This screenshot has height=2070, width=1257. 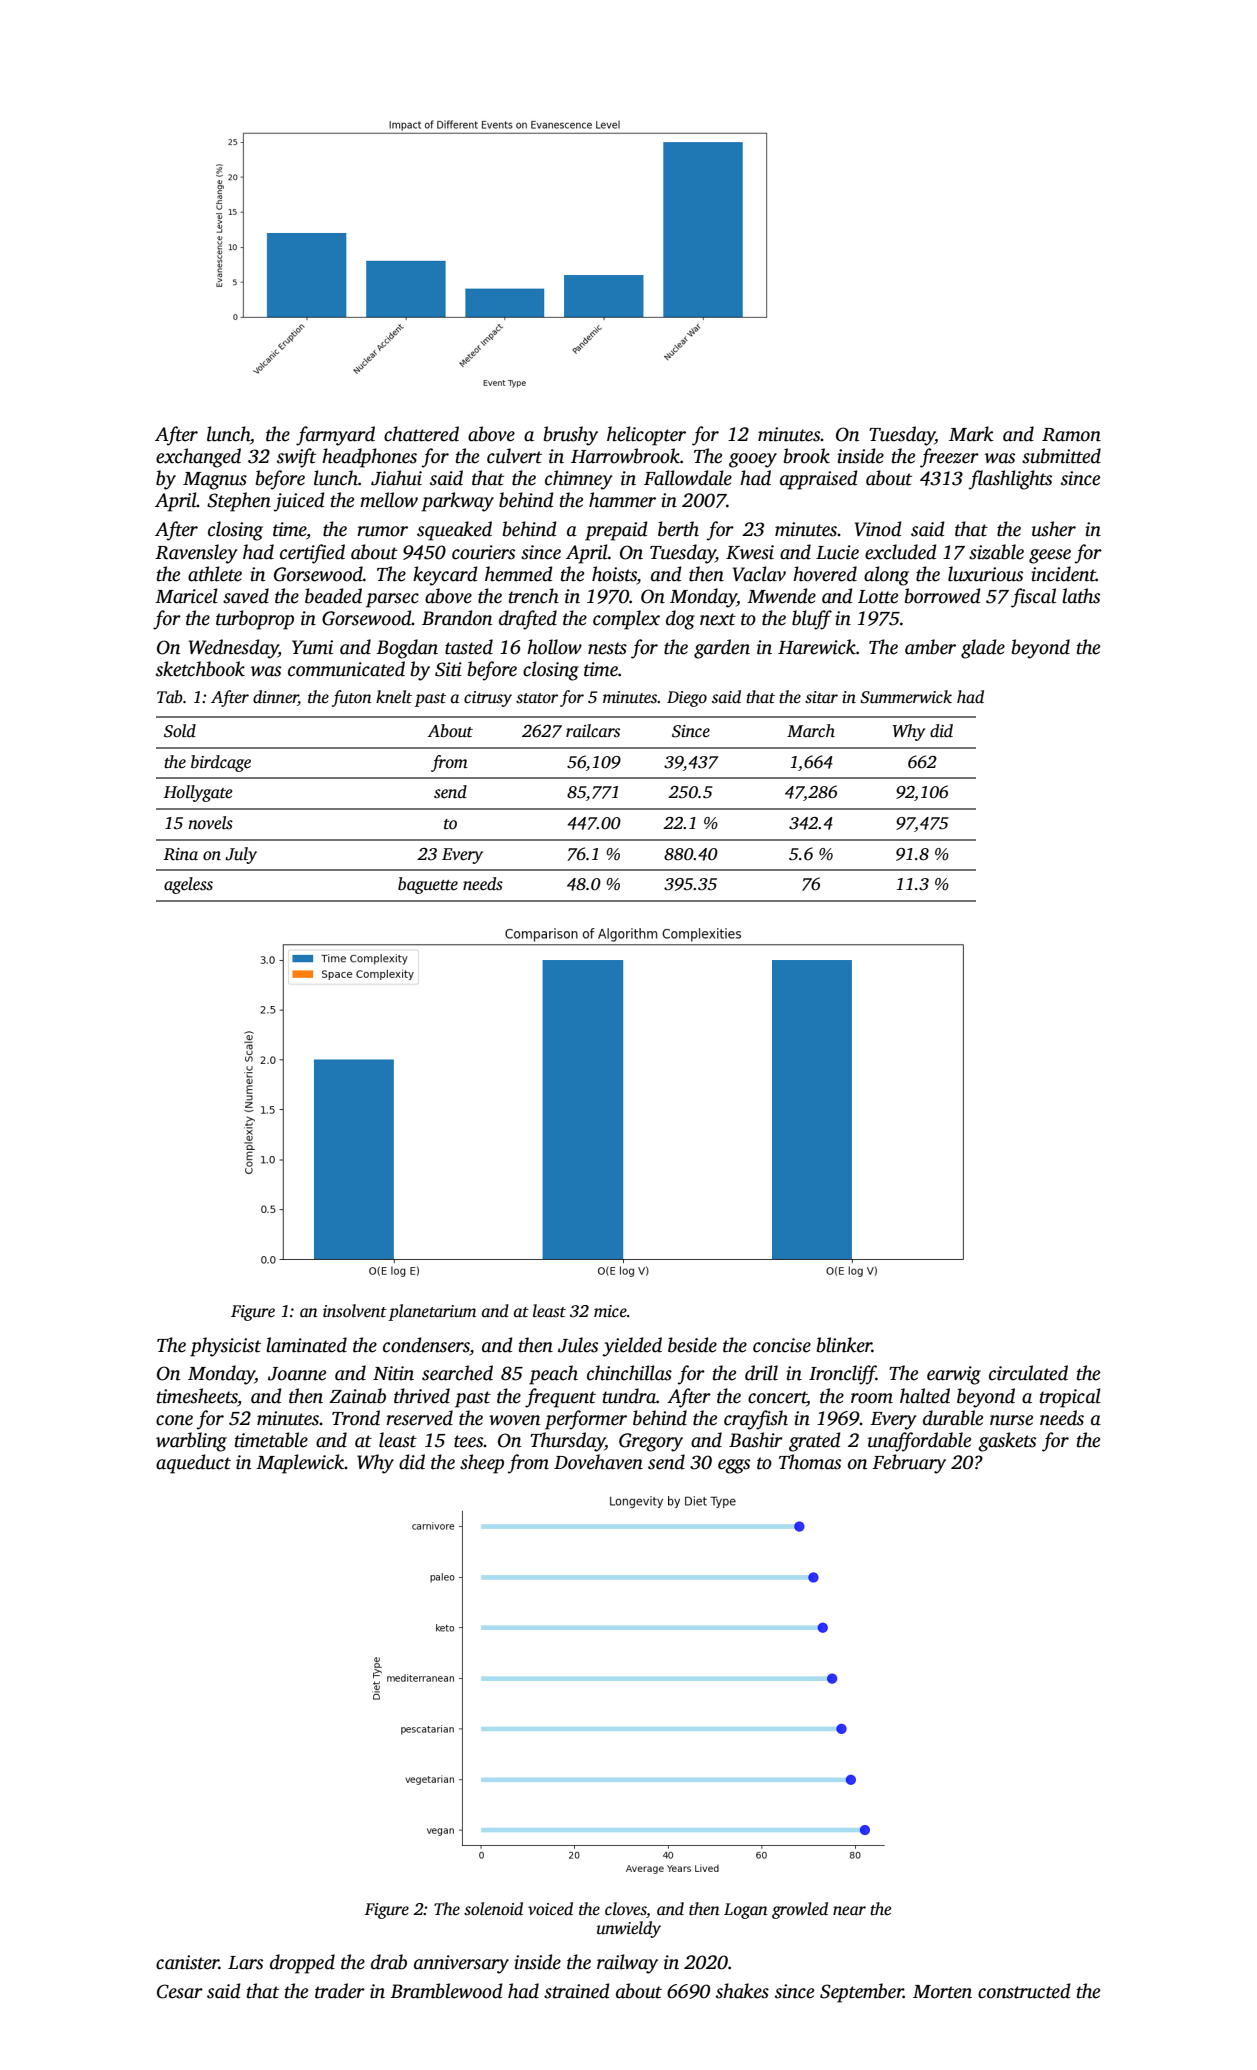 What do you see at coordinates (215, 481) in the screenshot?
I see `Magnus` at bounding box center [215, 481].
